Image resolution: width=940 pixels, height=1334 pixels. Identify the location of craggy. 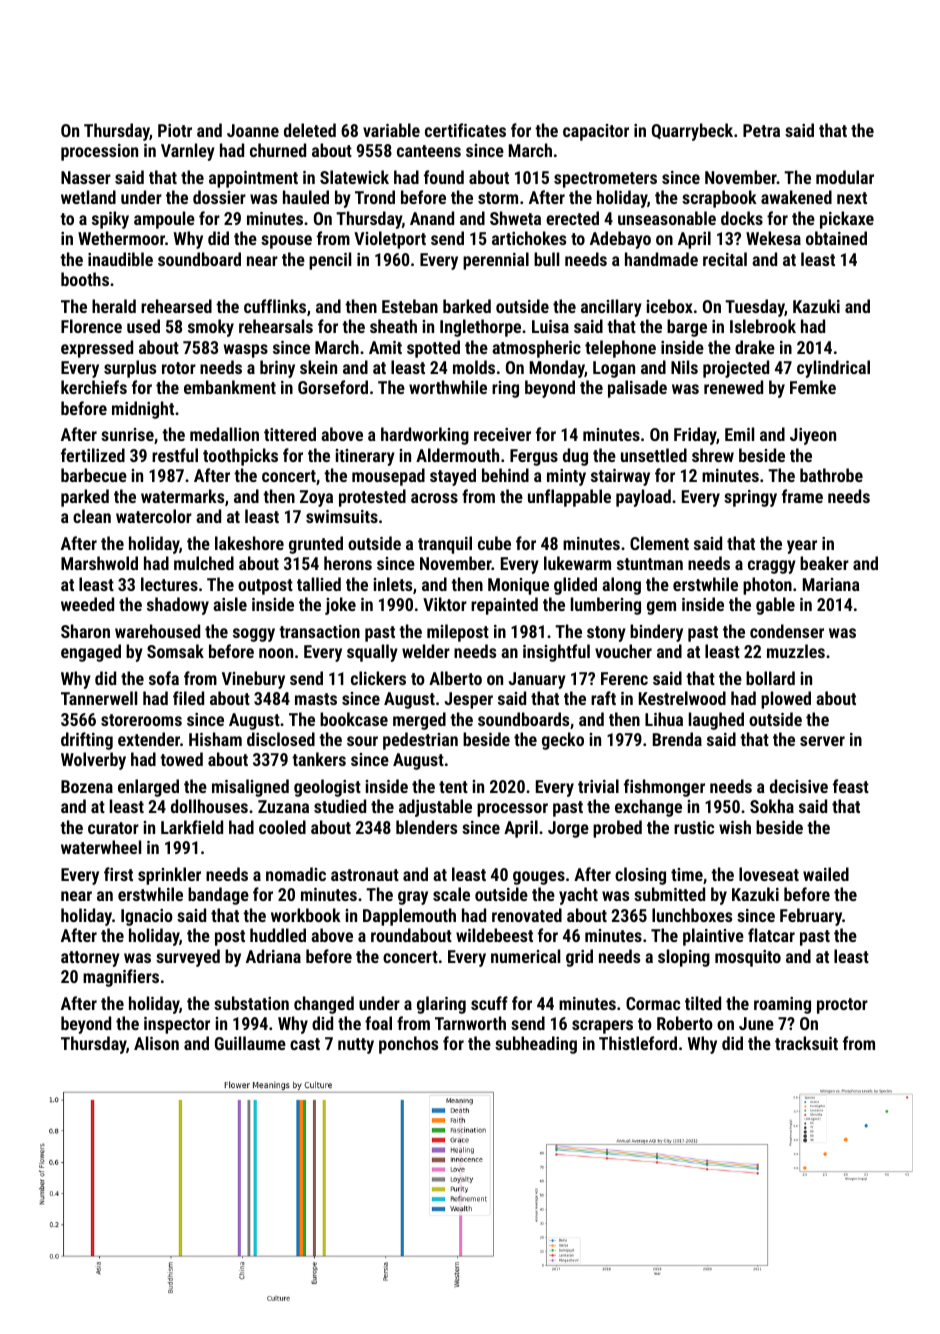
(772, 567).
